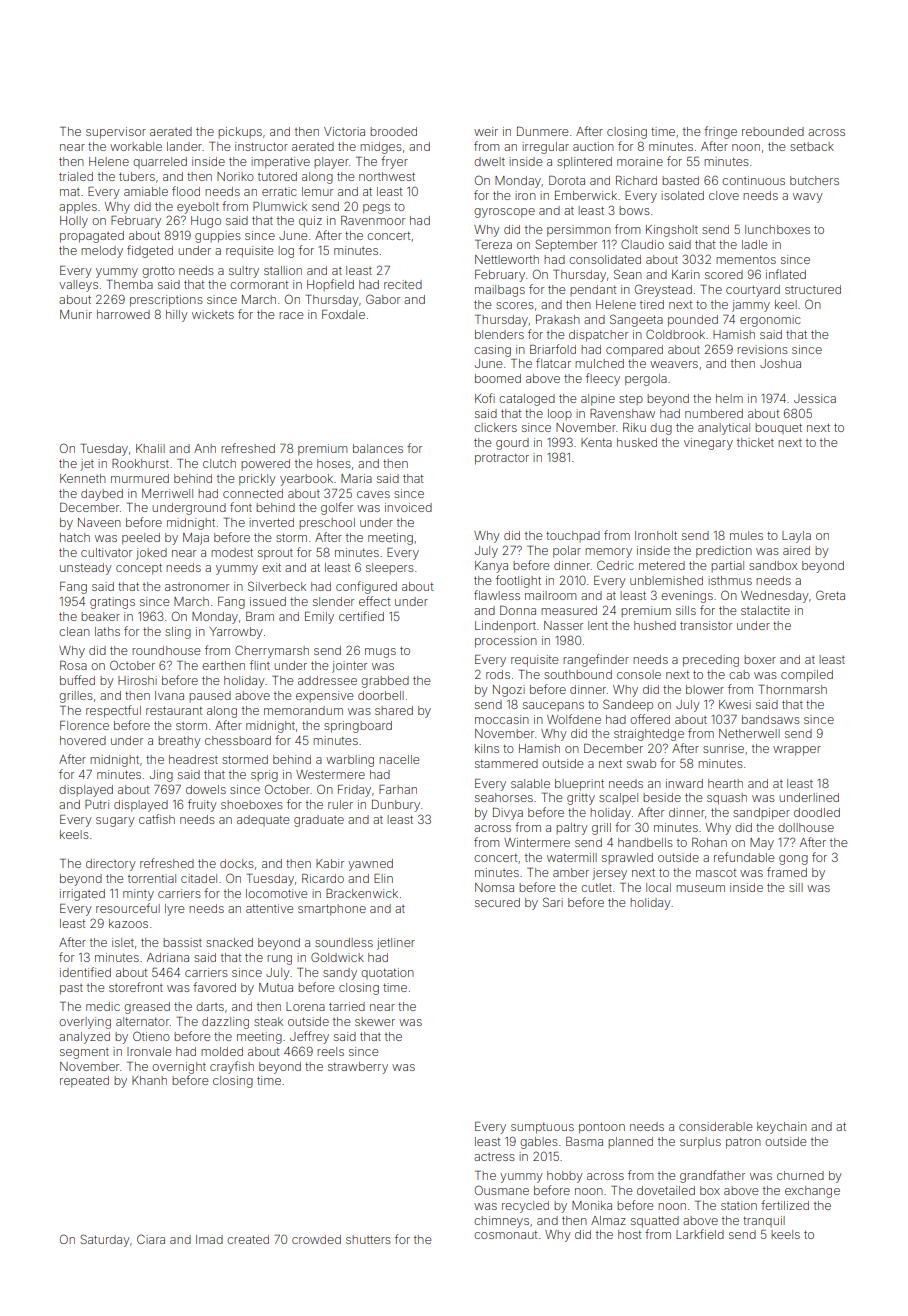 The height and width of the document is (1316, 908). What do you see at coordinates (235, 176) in the document?
I see `Noriko` at bounding box center [235, 176].
